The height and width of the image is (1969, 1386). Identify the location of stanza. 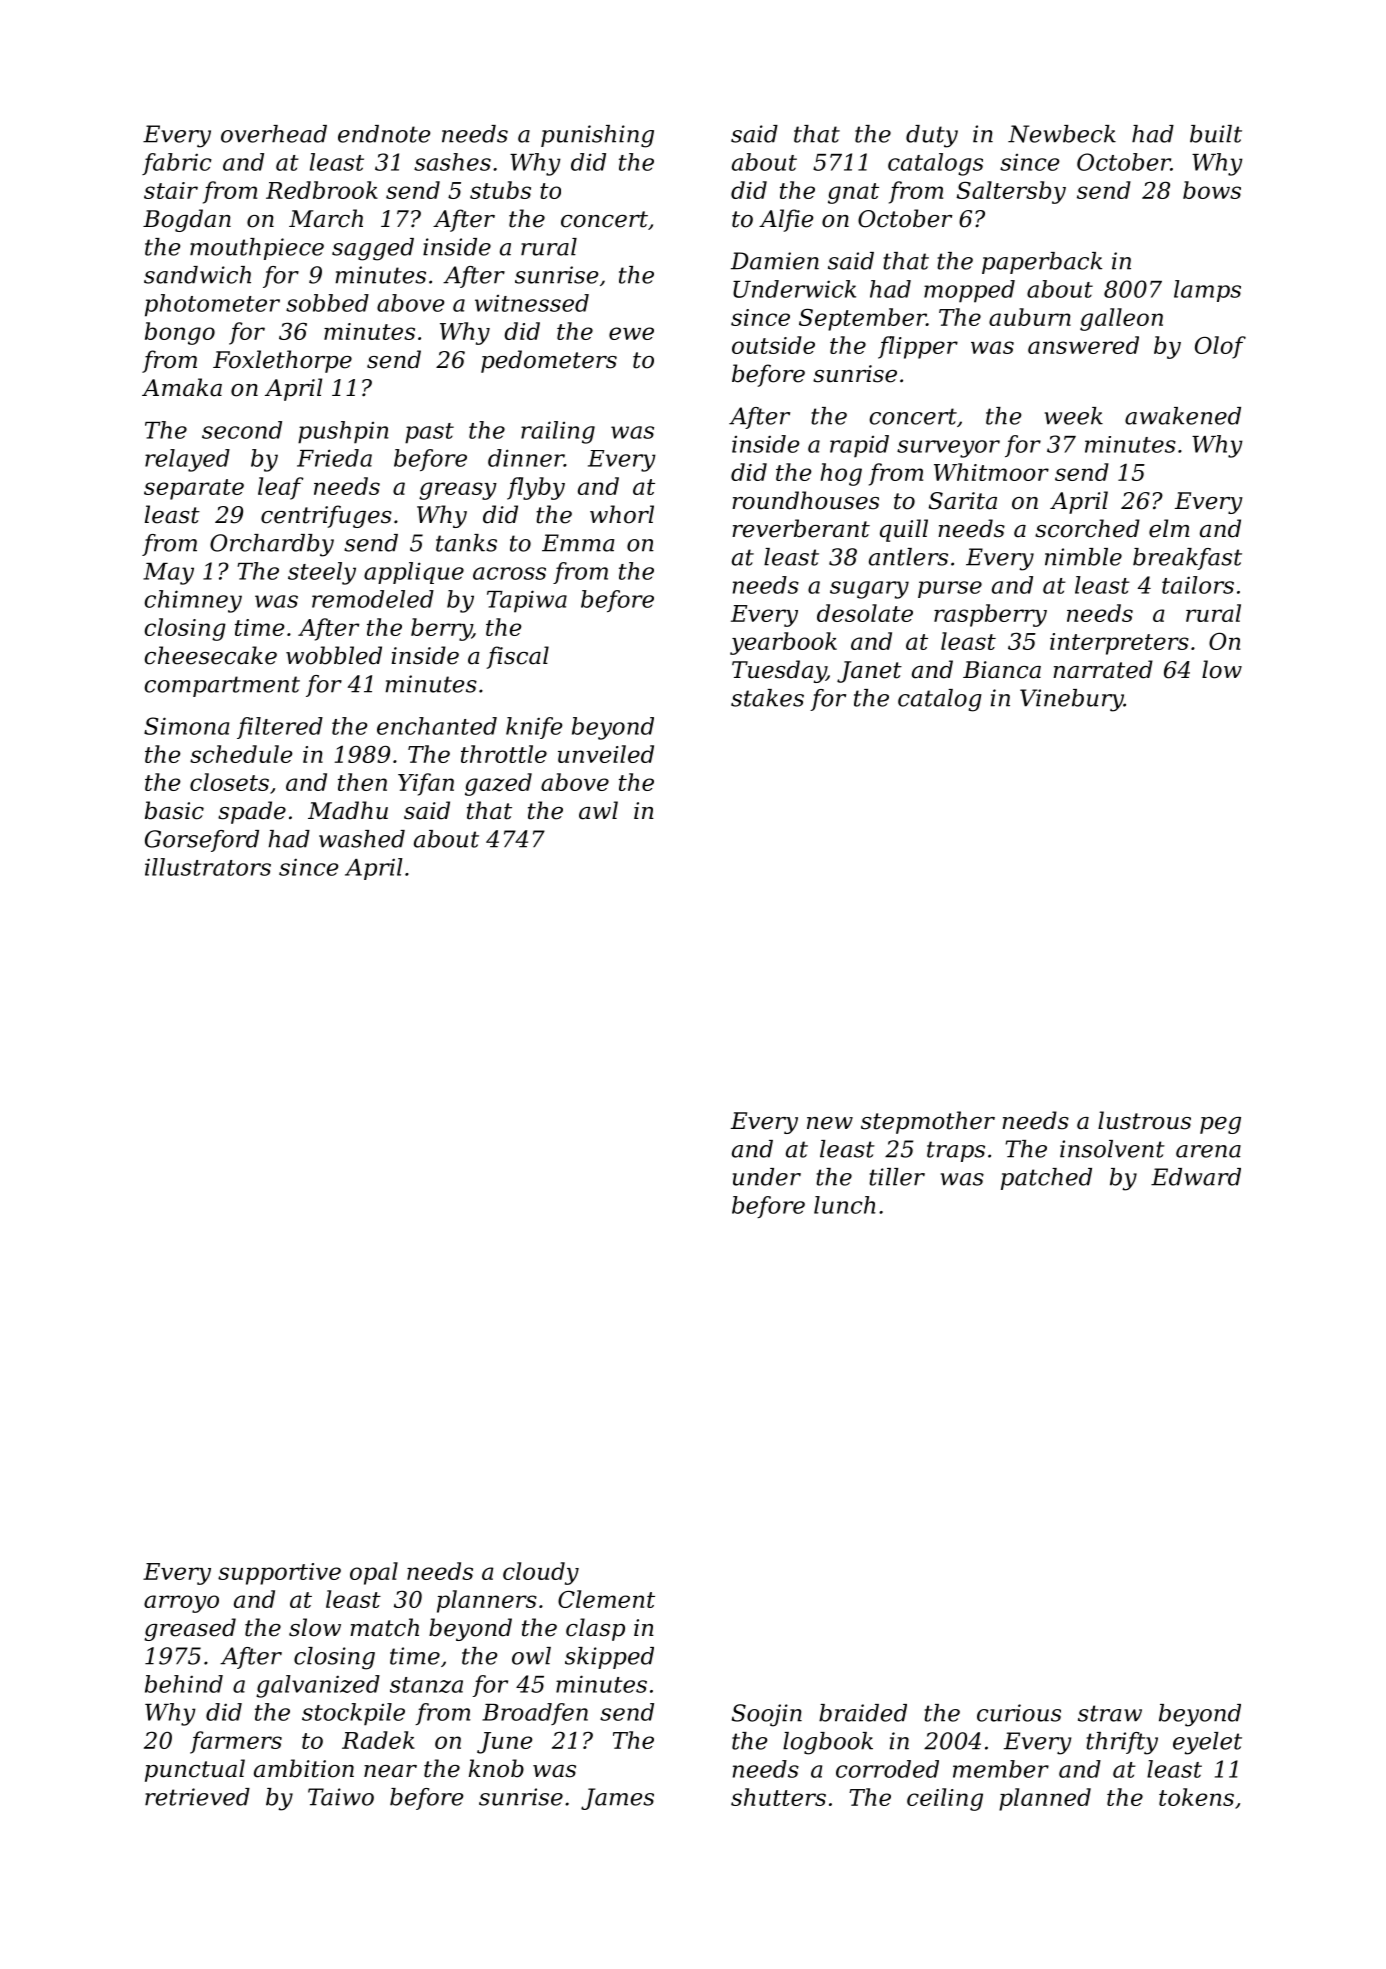
(426, 1685).
